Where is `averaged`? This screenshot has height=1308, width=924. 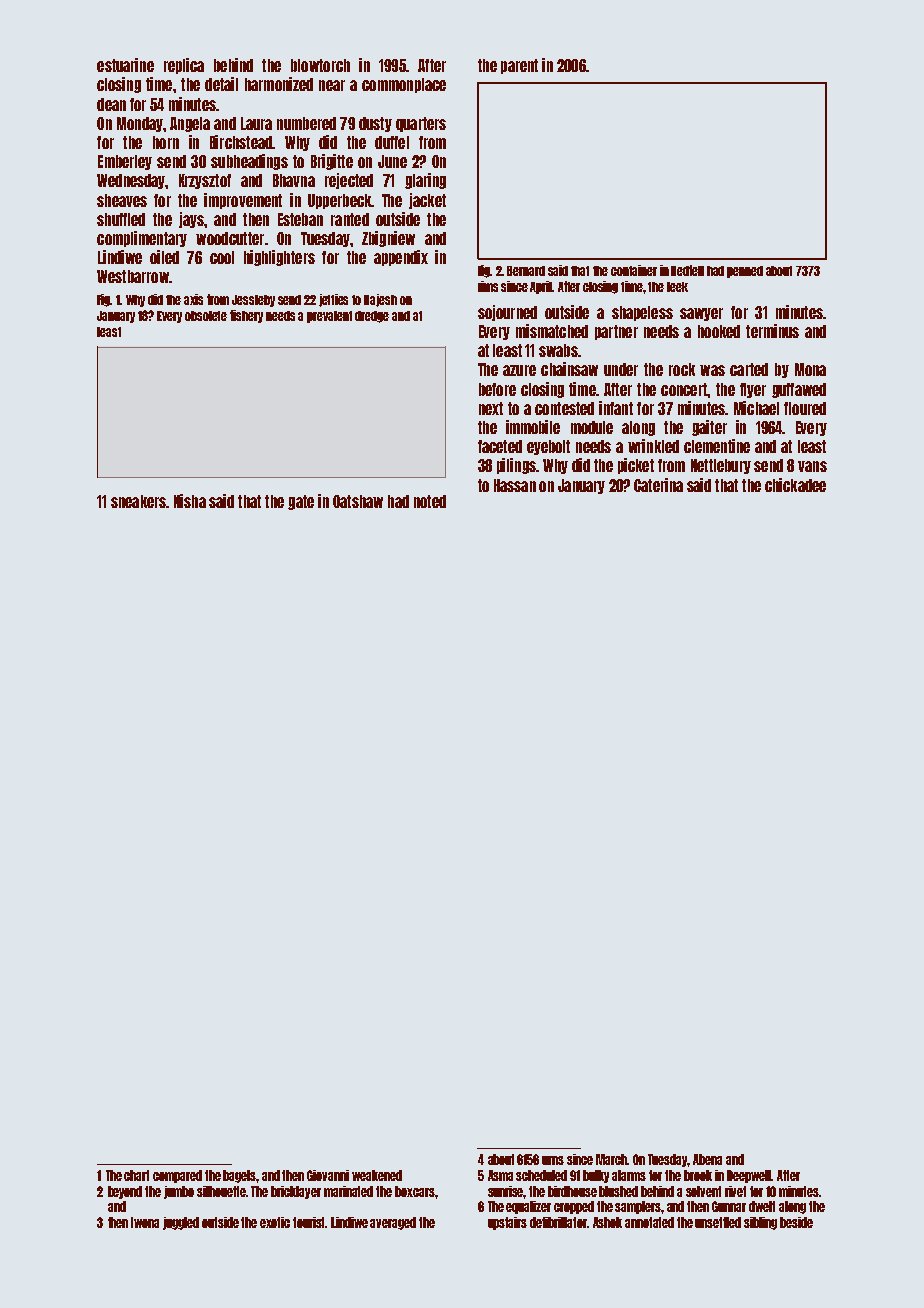
averaged is located at coordinates (393, 1223).
